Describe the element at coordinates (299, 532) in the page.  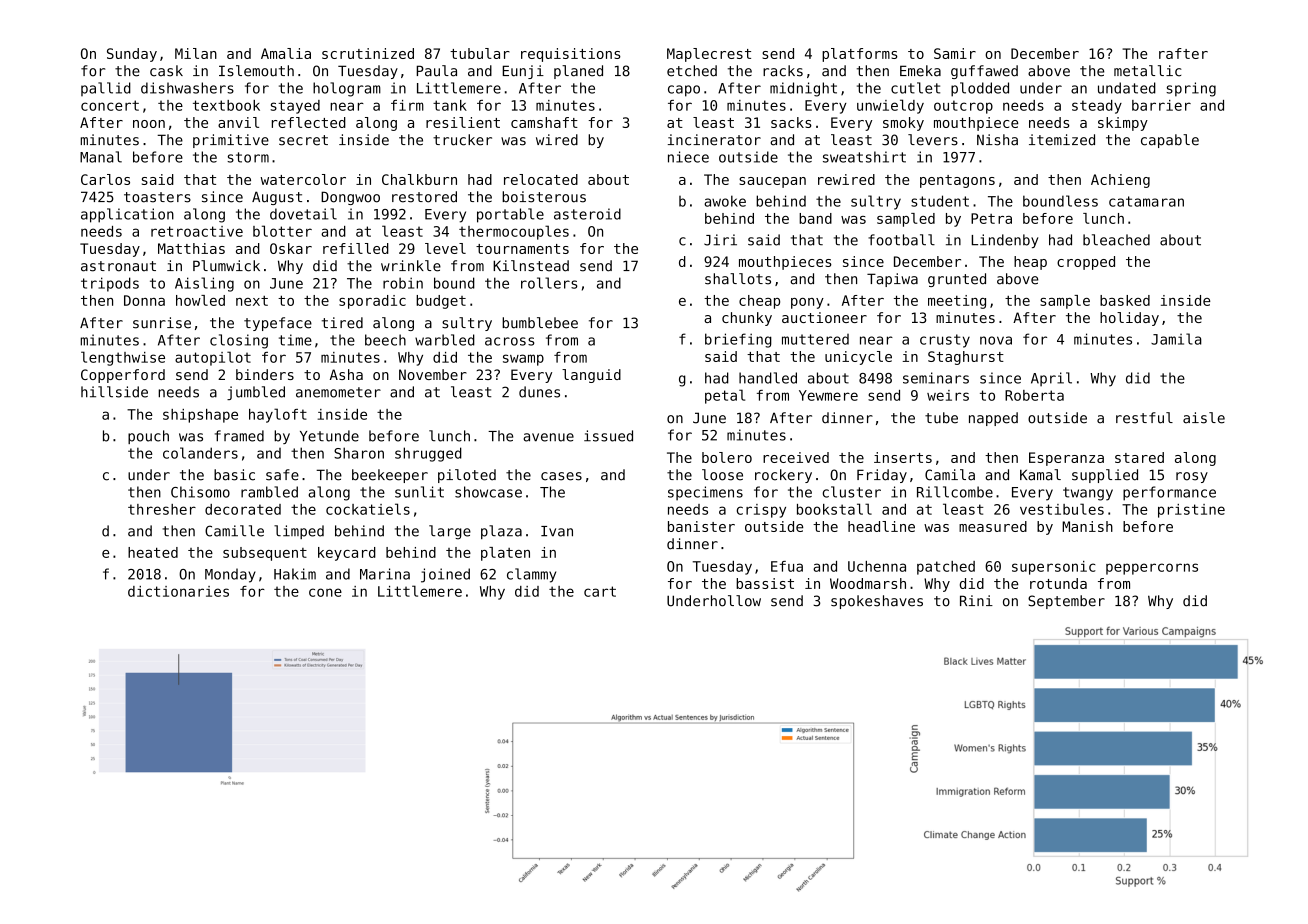
I see `limped` at that location.
